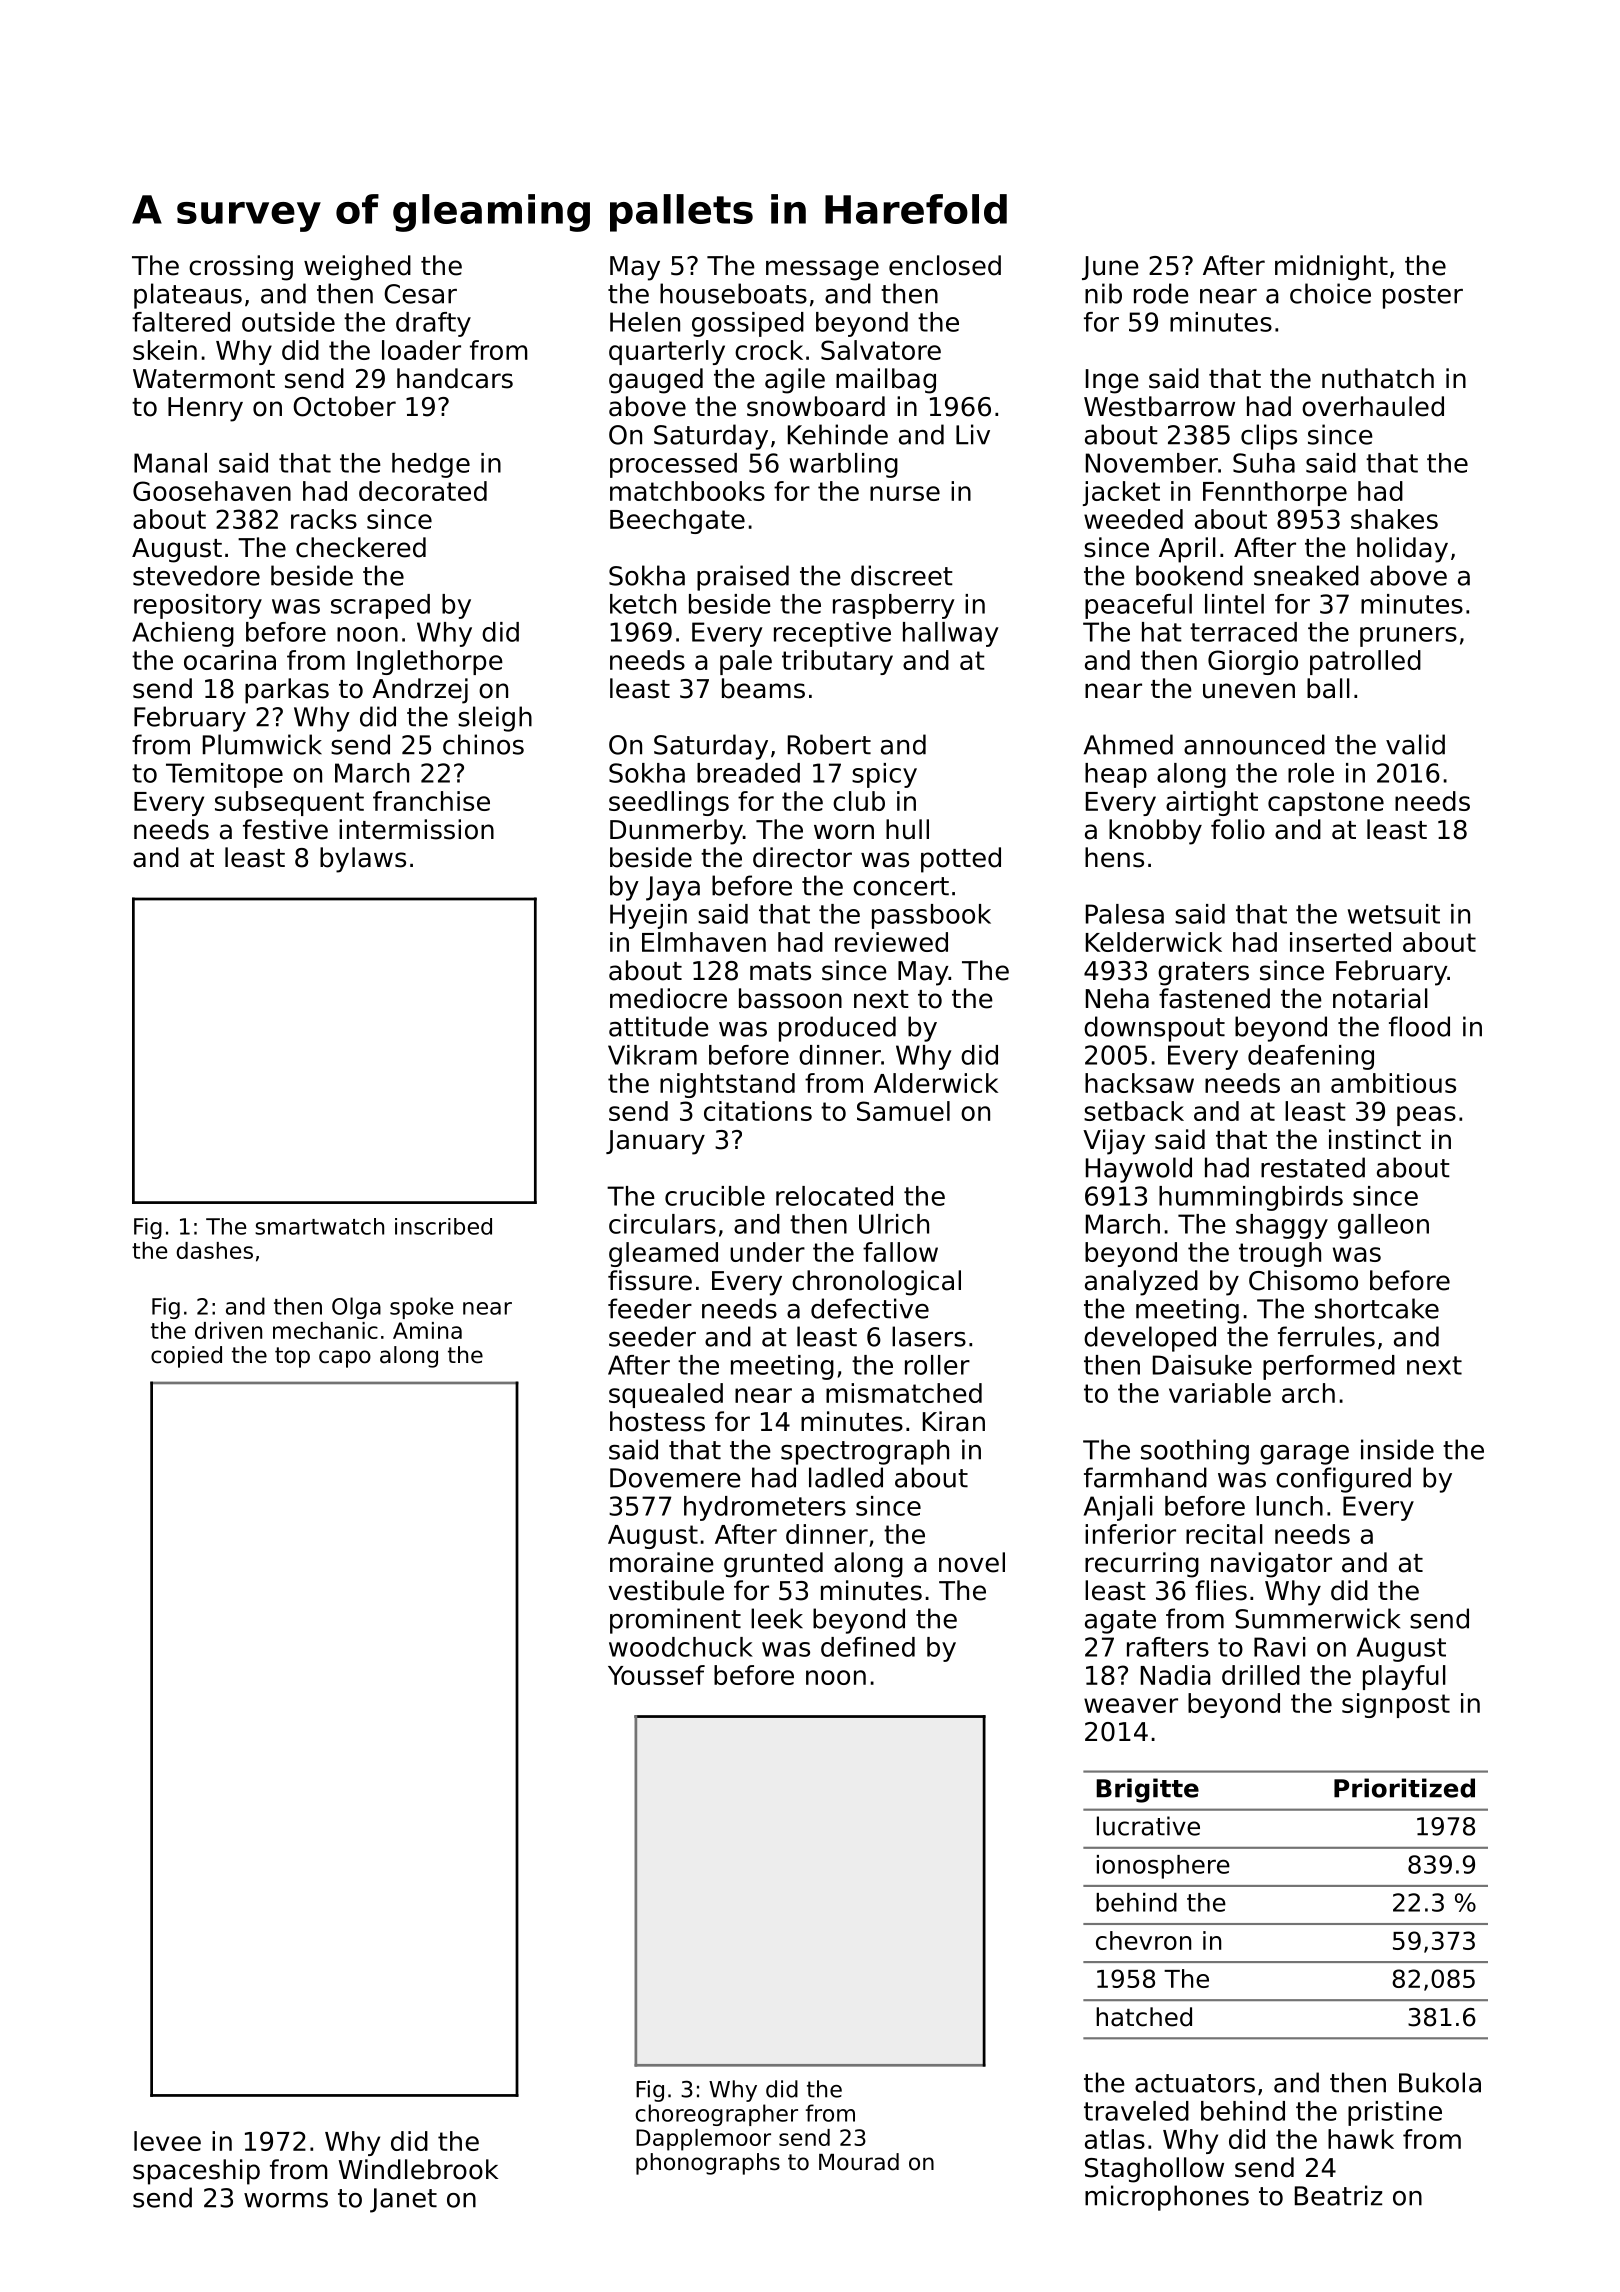  Describe the element at coordinates (167, 2141) in the image. I see `levee` at that location.
